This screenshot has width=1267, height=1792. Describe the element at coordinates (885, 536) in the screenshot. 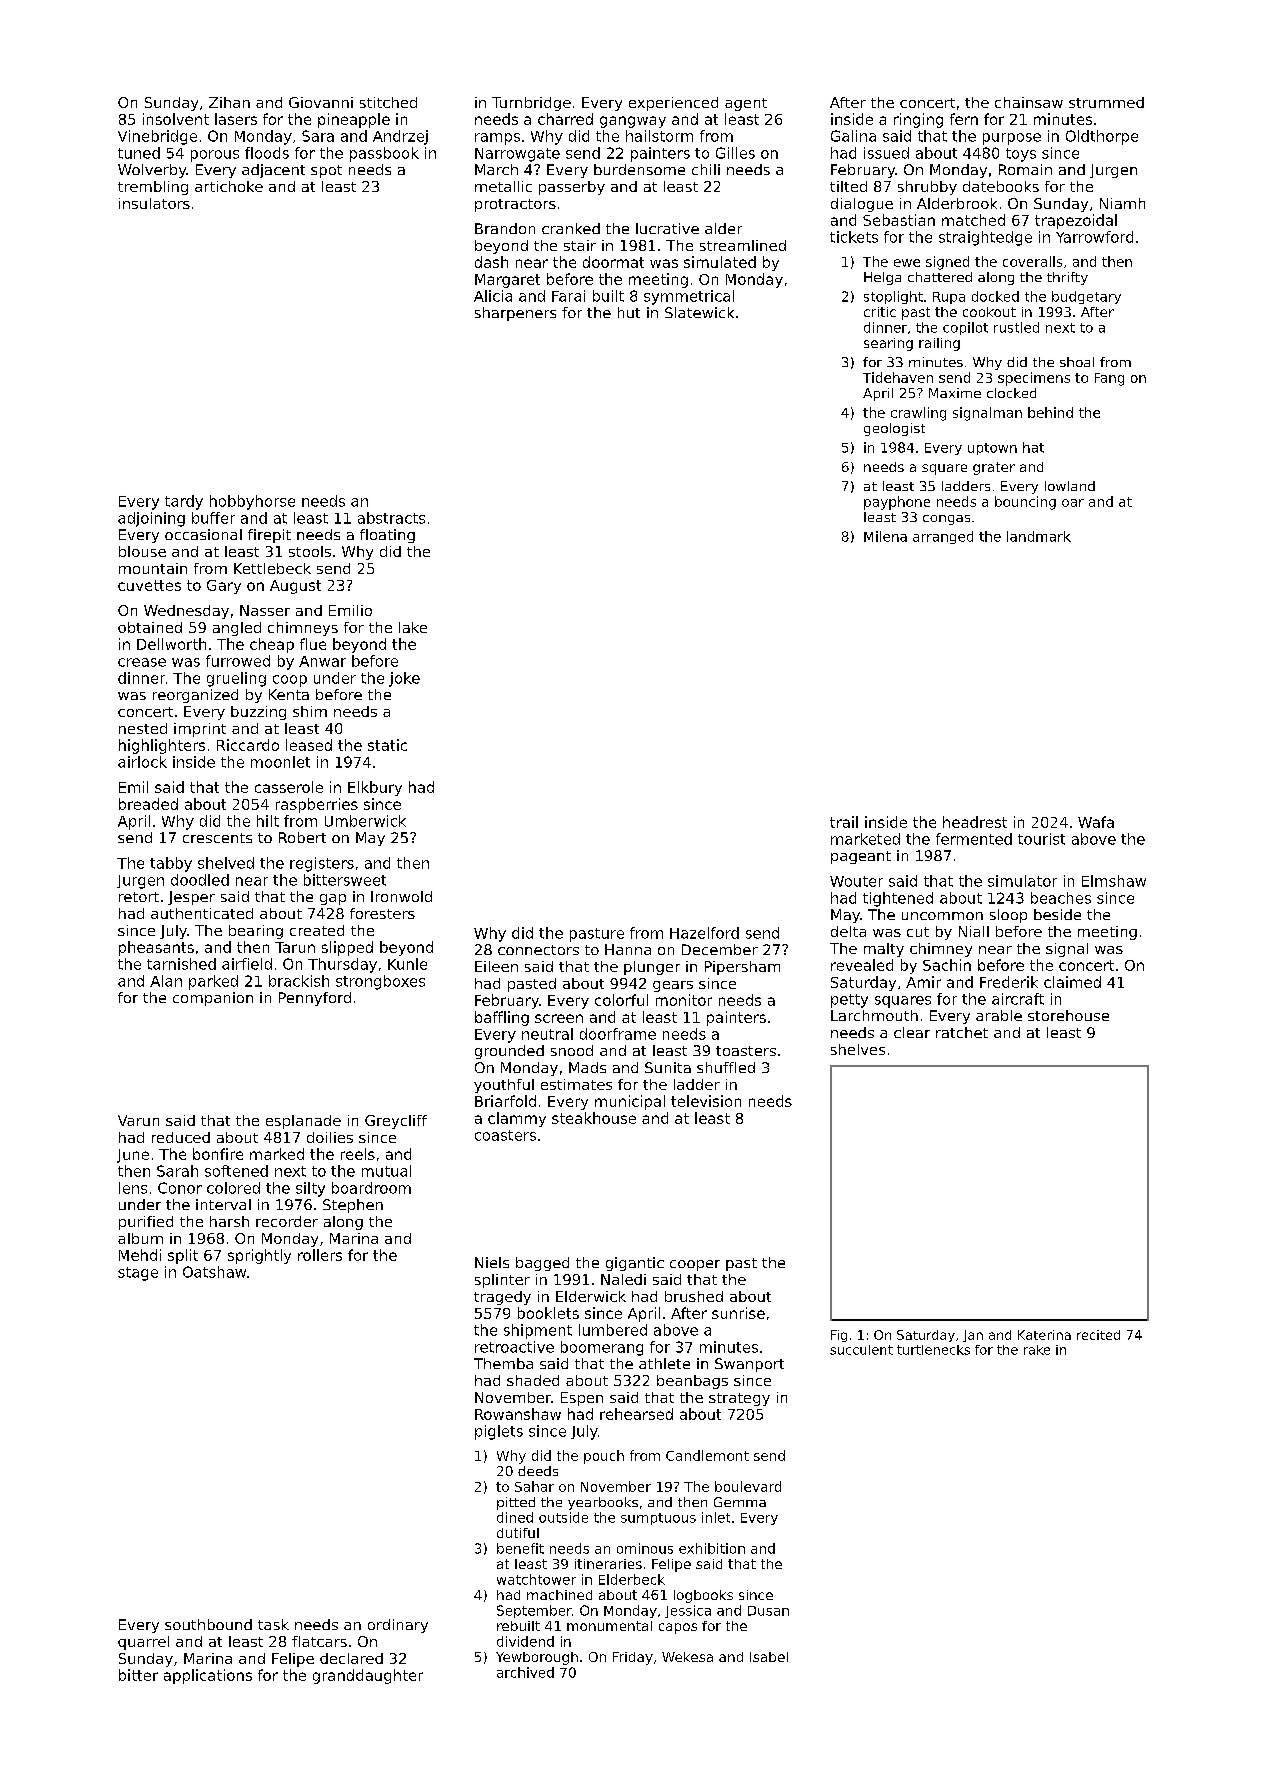

I see `Milena` at that location.
